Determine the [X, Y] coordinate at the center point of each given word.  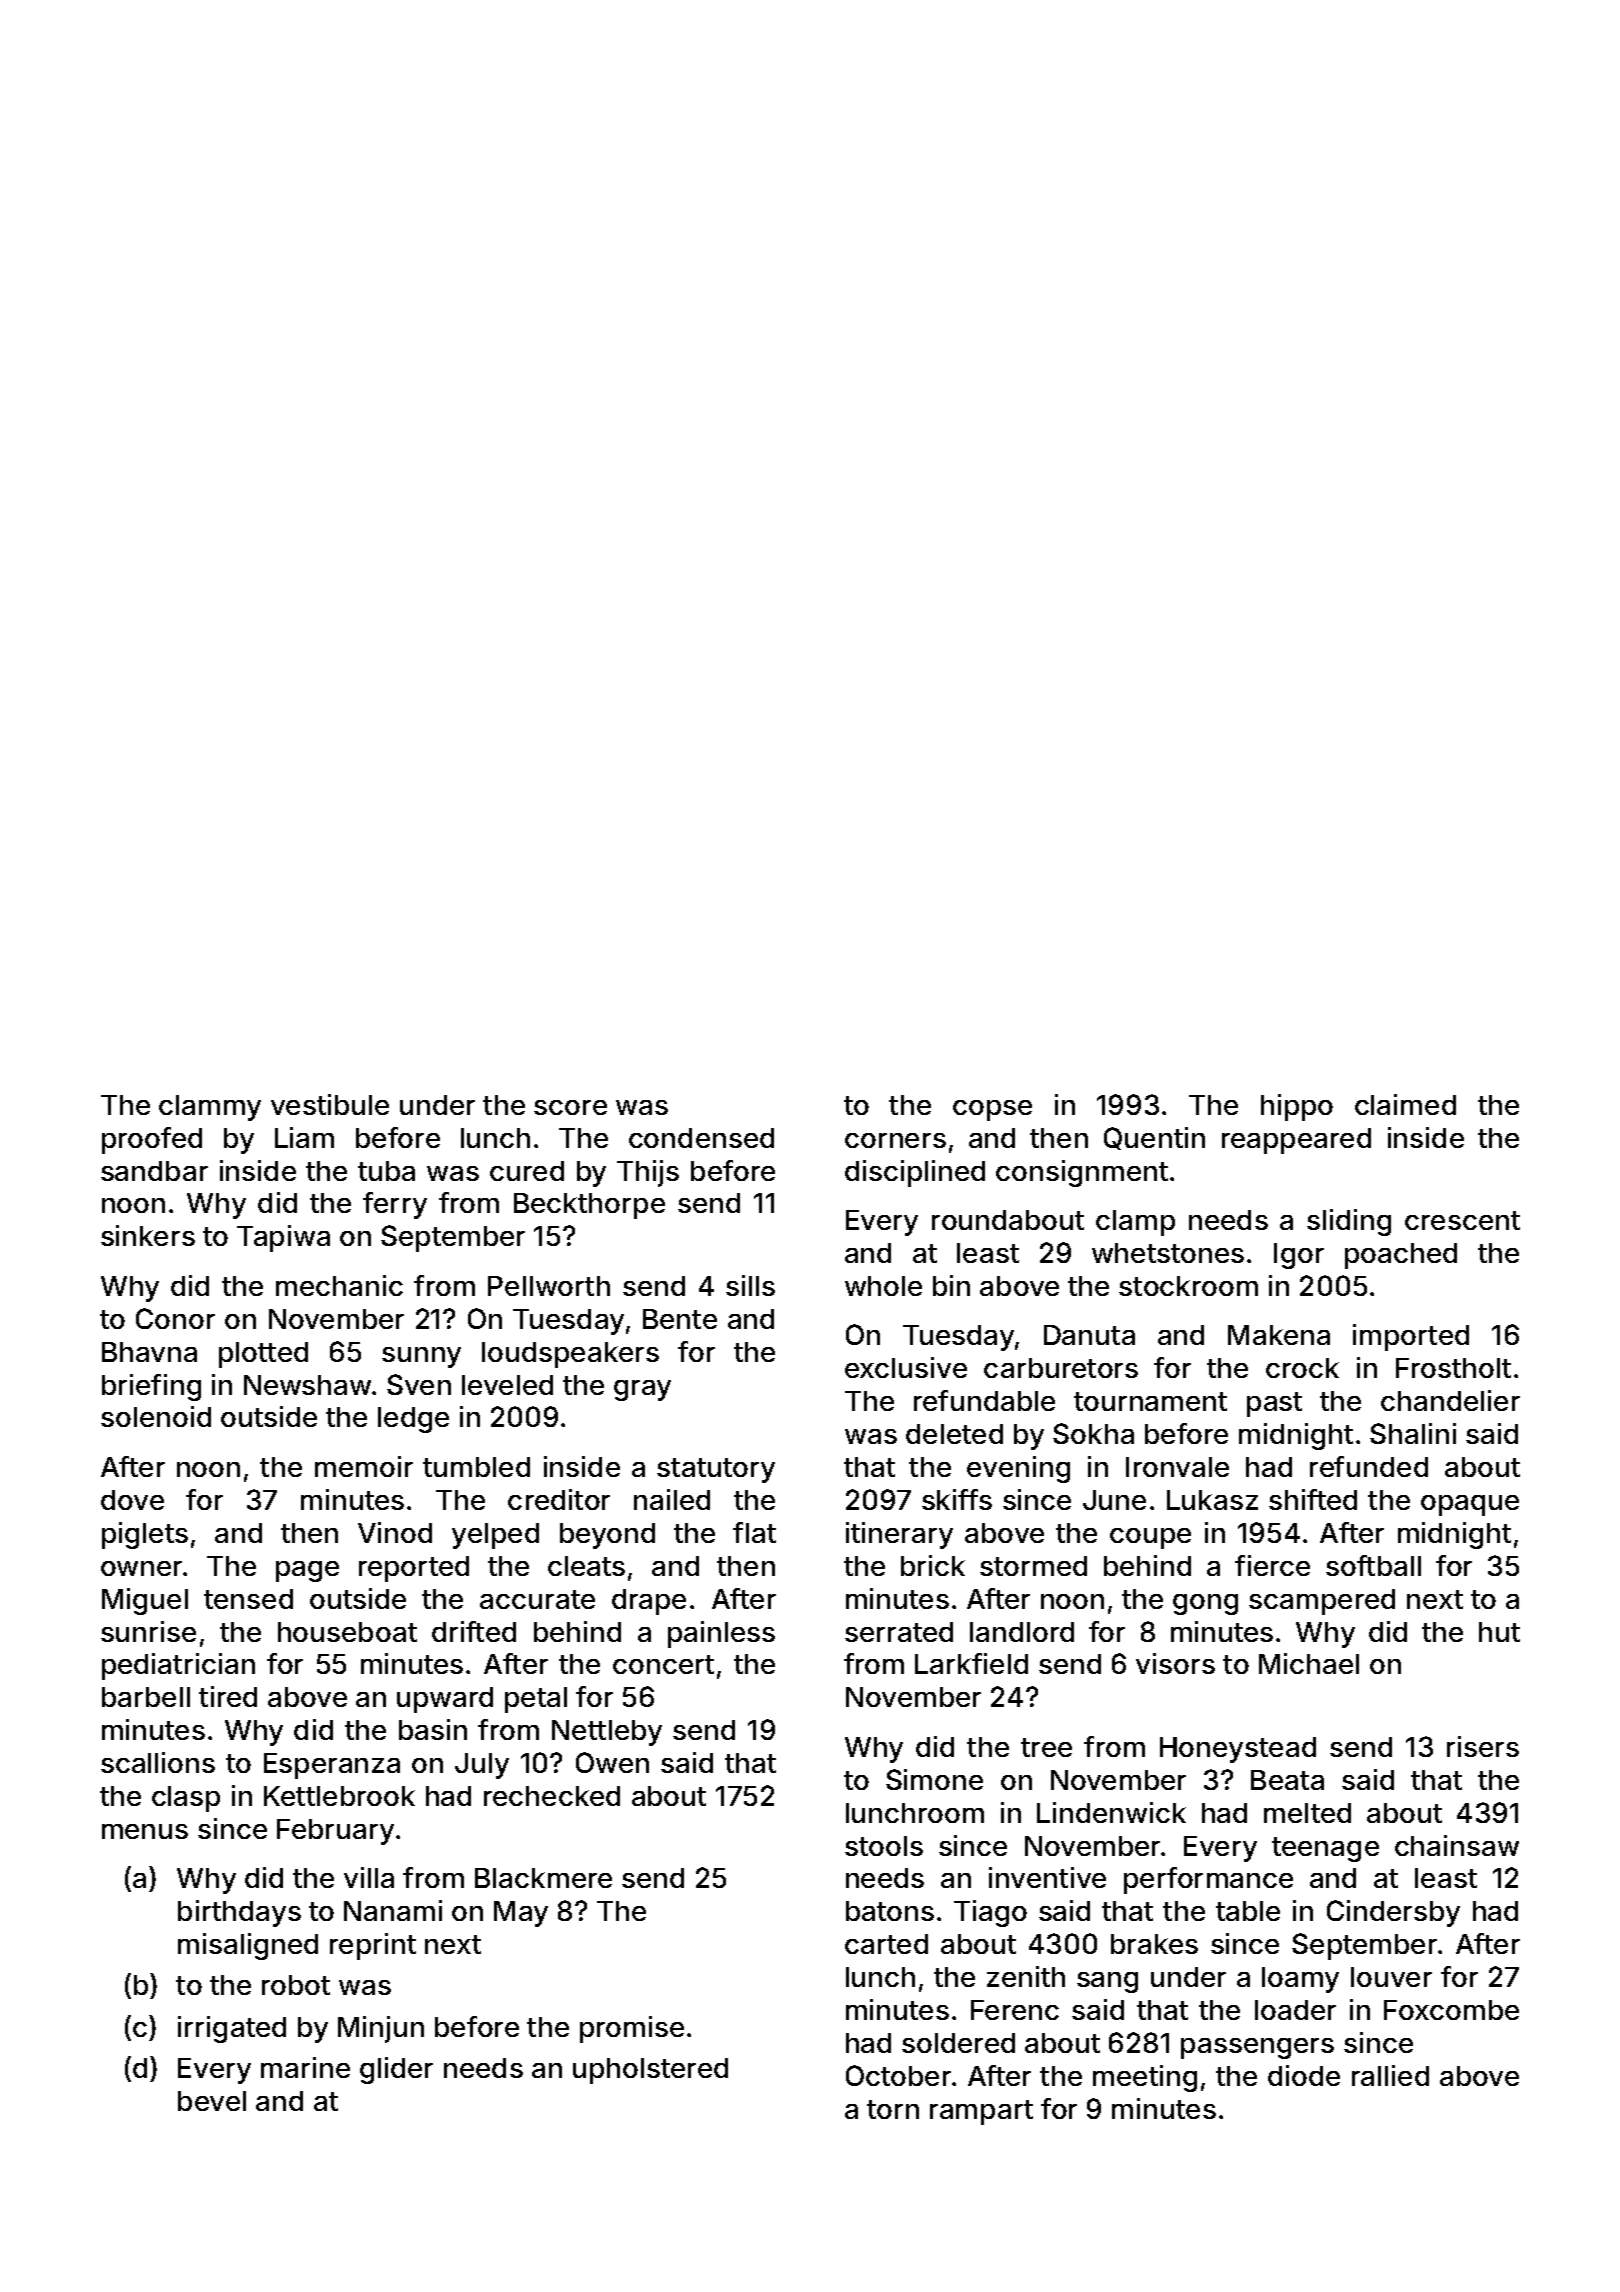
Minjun [381, 2029]
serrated [899, 1632]
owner [141, 1568]
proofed [152, 1140]
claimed [1405, 1104]
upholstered [650, 2071]
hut [1499, 1632]
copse [992, 1110]
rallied [1390, 2075]
